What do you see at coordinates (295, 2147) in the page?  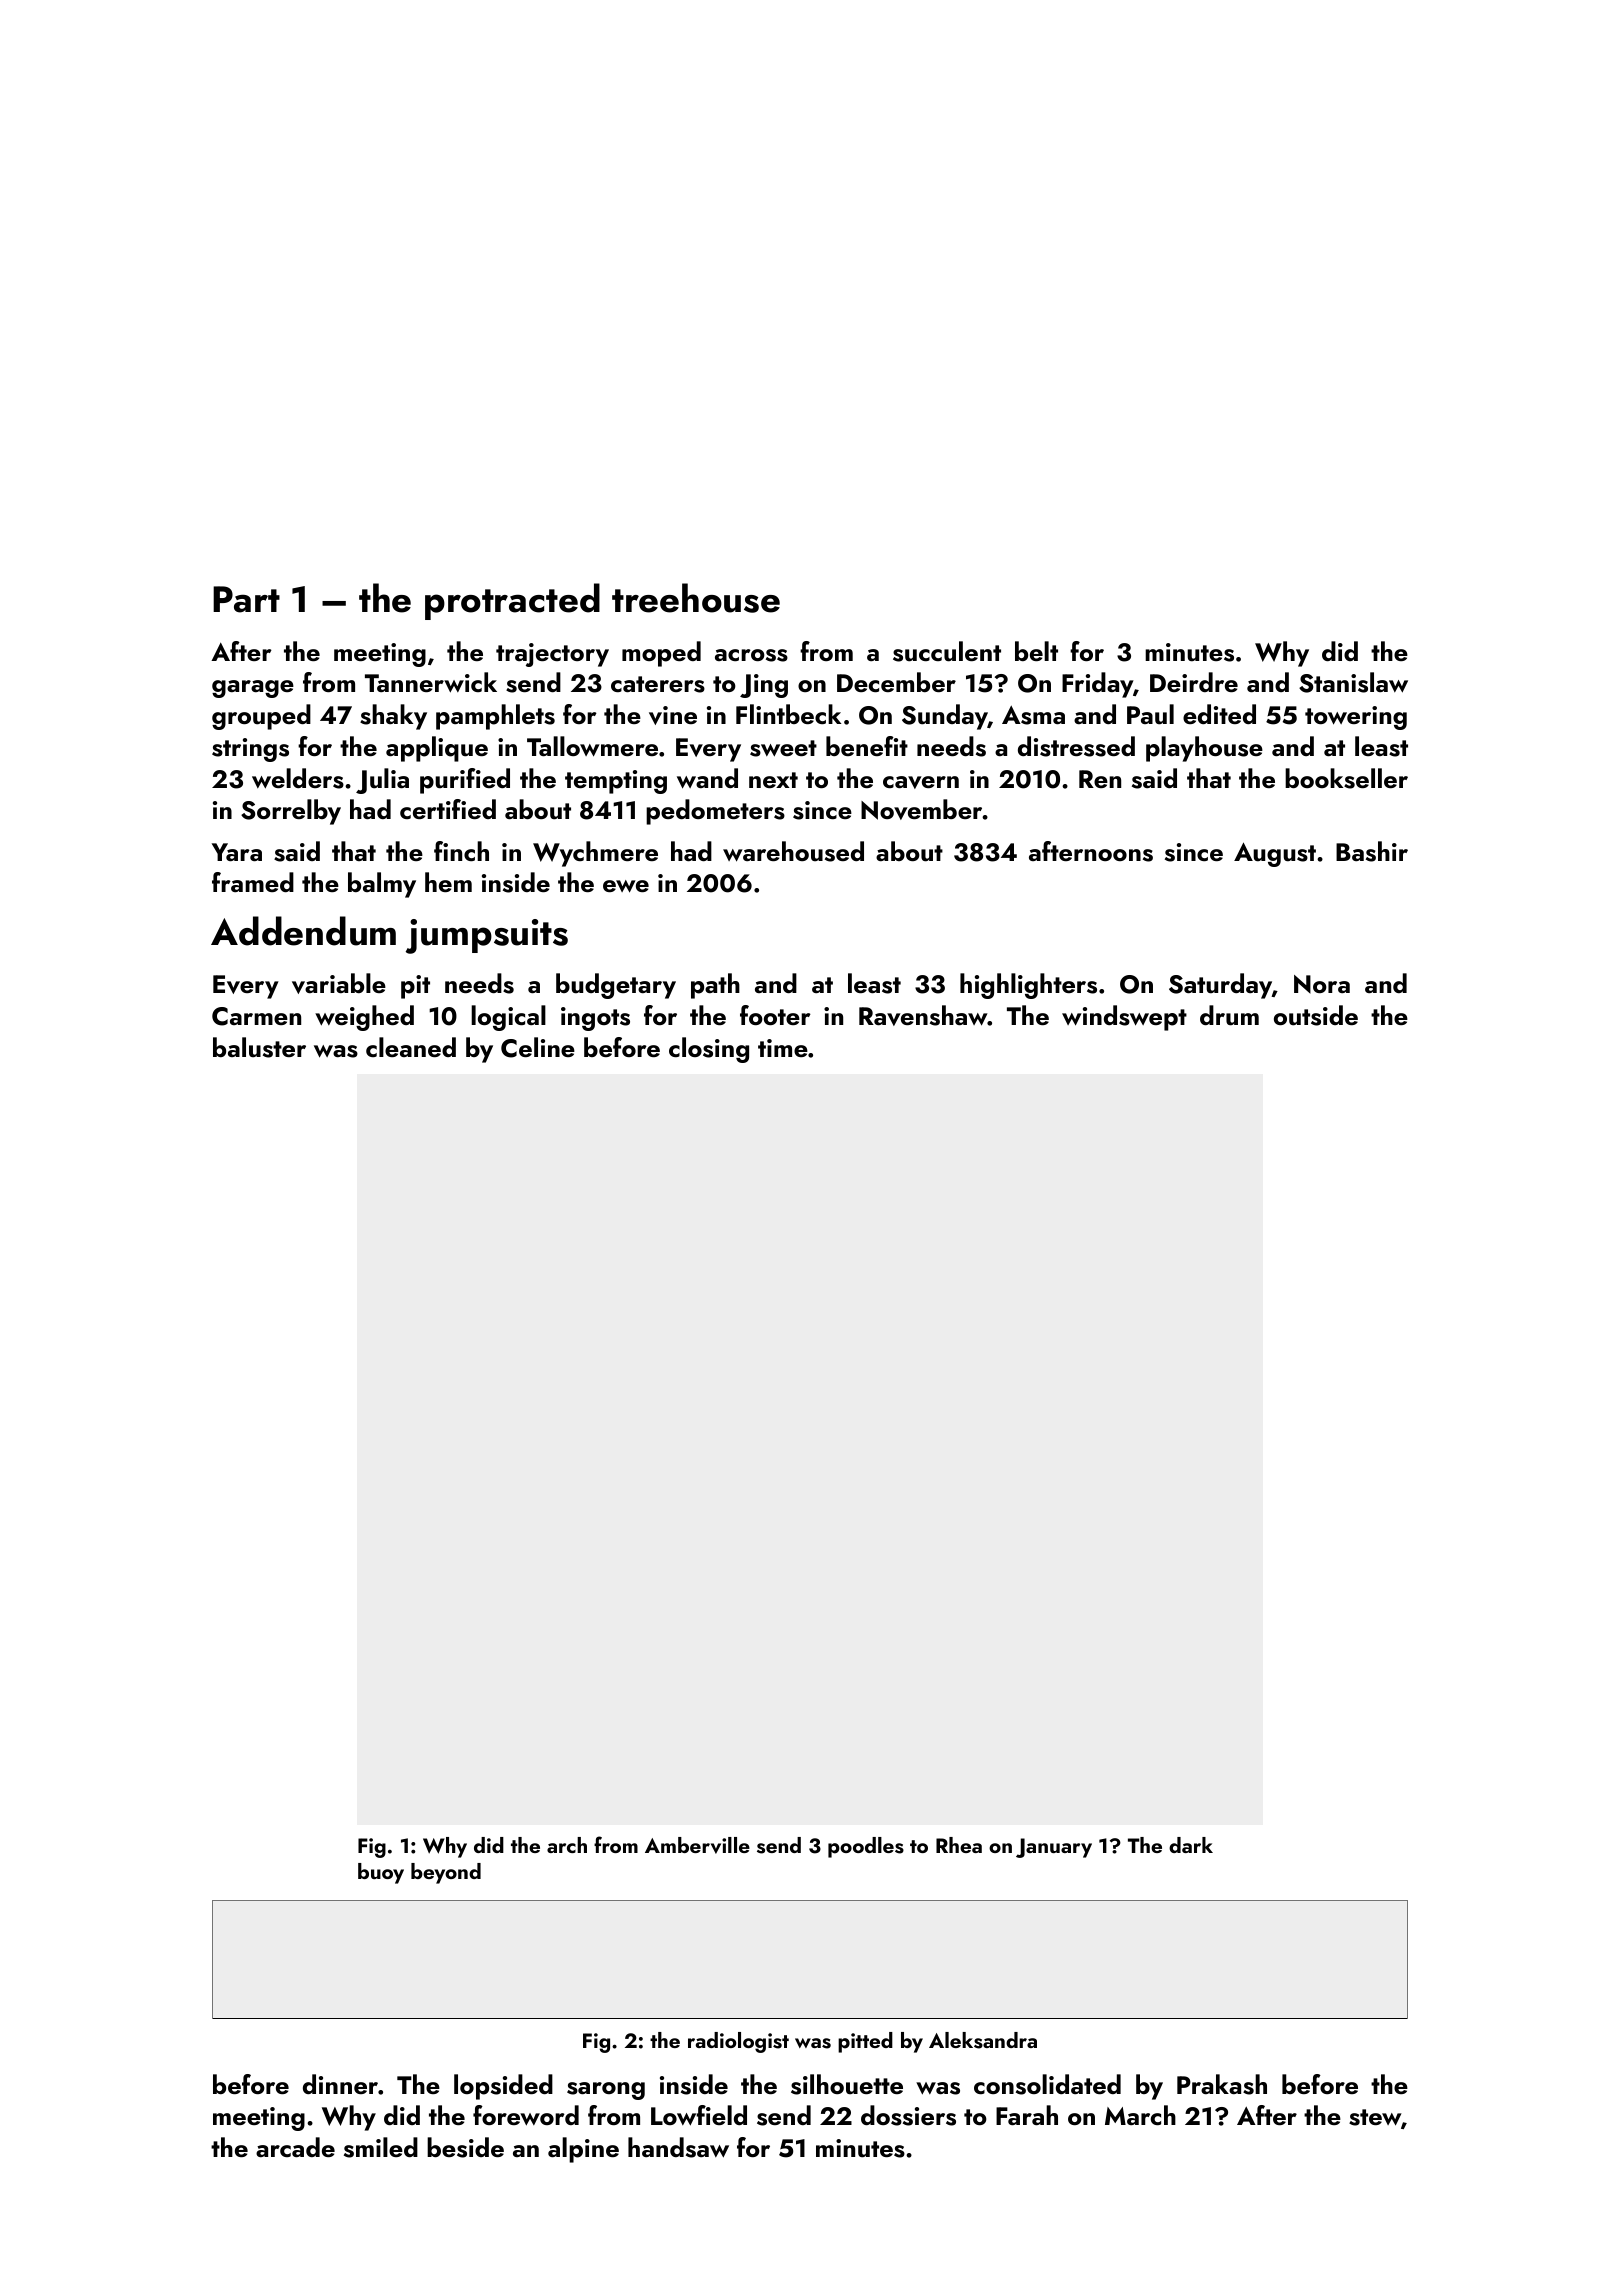 I see `arcade` at bounding box center [295, 2147].
